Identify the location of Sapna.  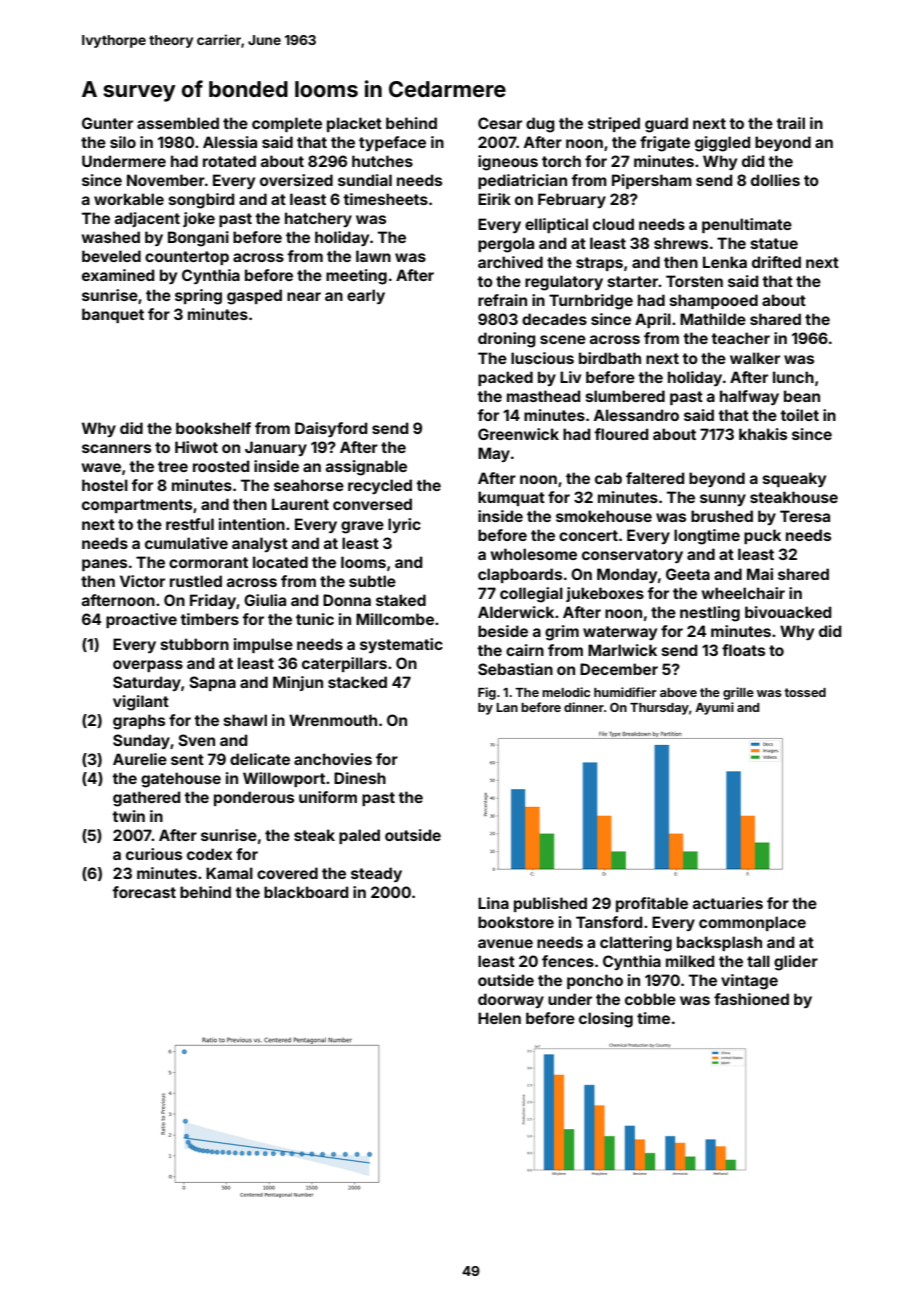
(212, 683).
